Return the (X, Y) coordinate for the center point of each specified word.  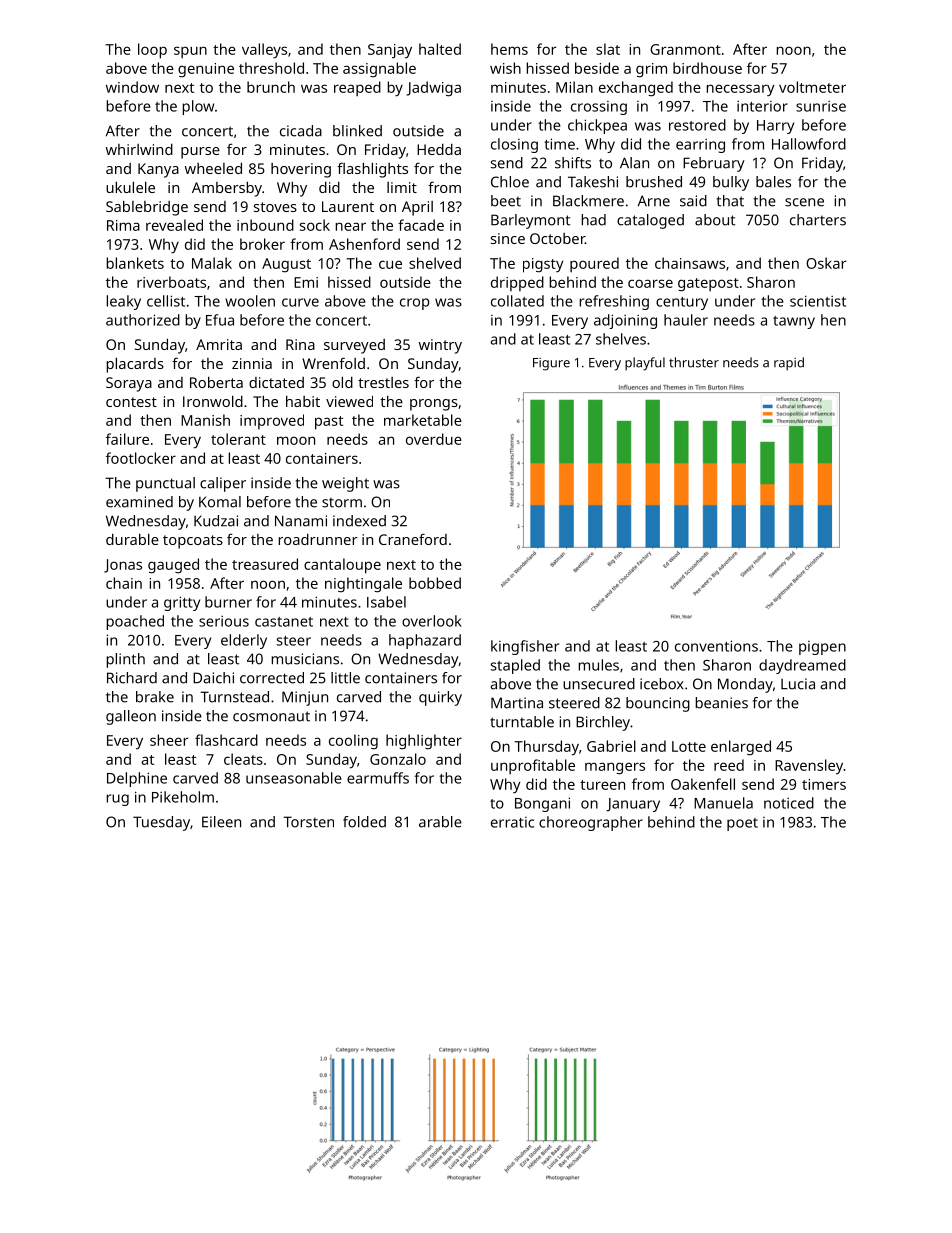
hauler (686, 320)
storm (342, 503)
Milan (574, 87)
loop (152, 51)
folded (364, 822)
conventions (716, 646)
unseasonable (294, 778)
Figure (551, 364)
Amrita (219, 344)
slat (608, 49)
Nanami (301, 521)
